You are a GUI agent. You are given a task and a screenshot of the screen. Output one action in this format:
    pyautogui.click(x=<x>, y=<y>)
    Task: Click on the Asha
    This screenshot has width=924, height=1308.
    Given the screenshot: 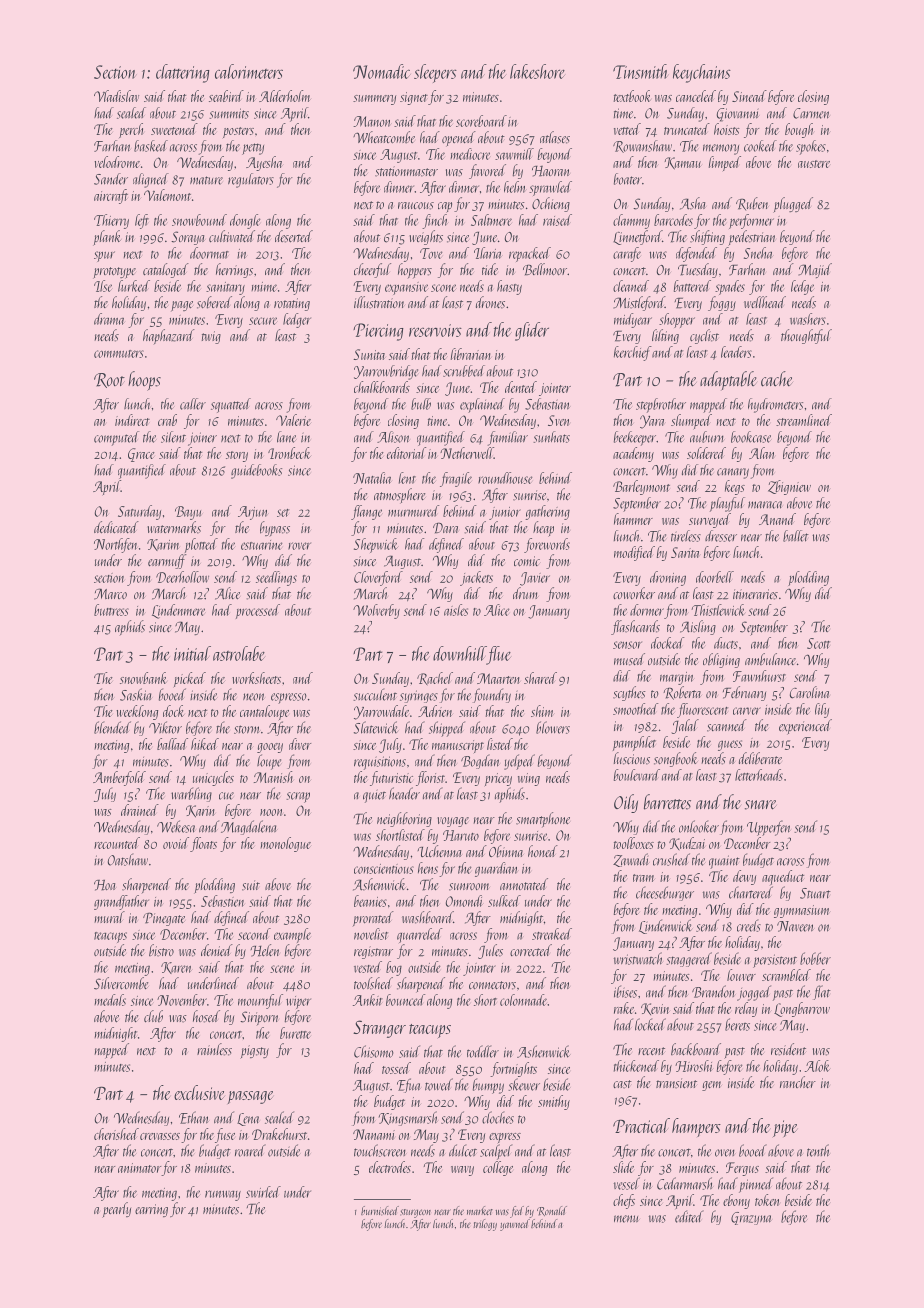 What is the action you would take?
    pyautogui.click(x=693, y=203)
